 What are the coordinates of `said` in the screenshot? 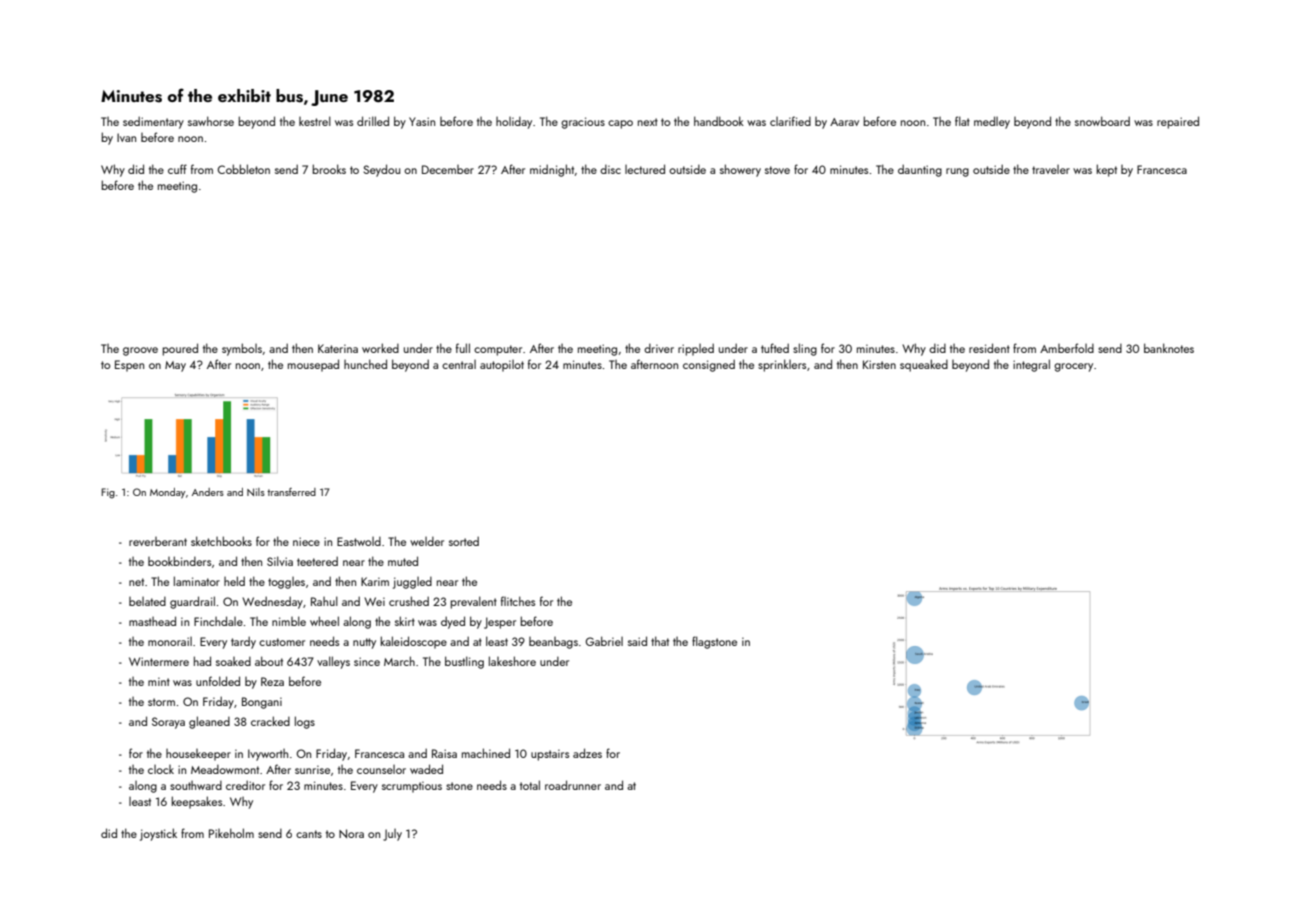 It's located at (637, 641).
